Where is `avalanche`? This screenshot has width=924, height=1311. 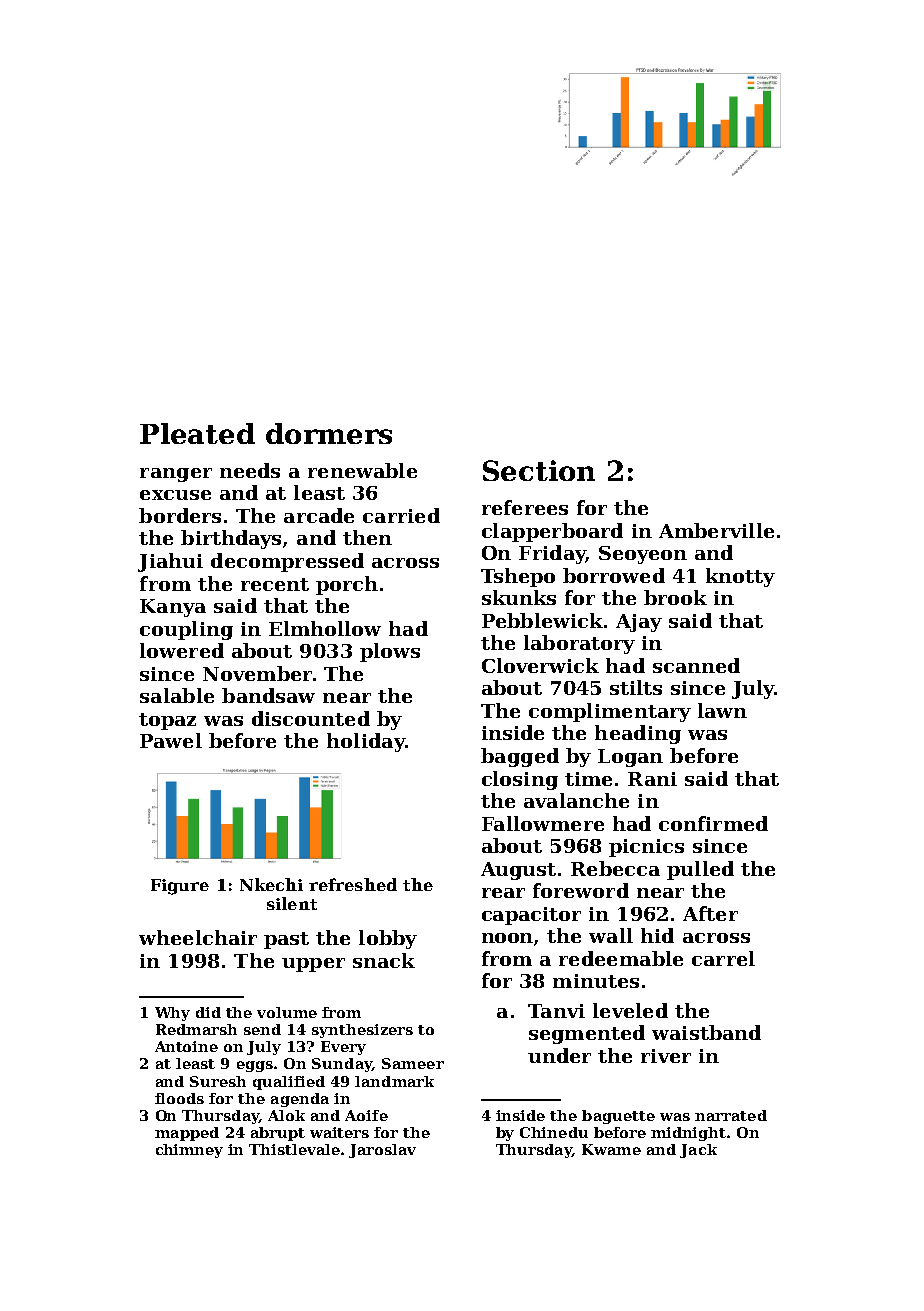 avalanche is located at coordinates (576, 800).
